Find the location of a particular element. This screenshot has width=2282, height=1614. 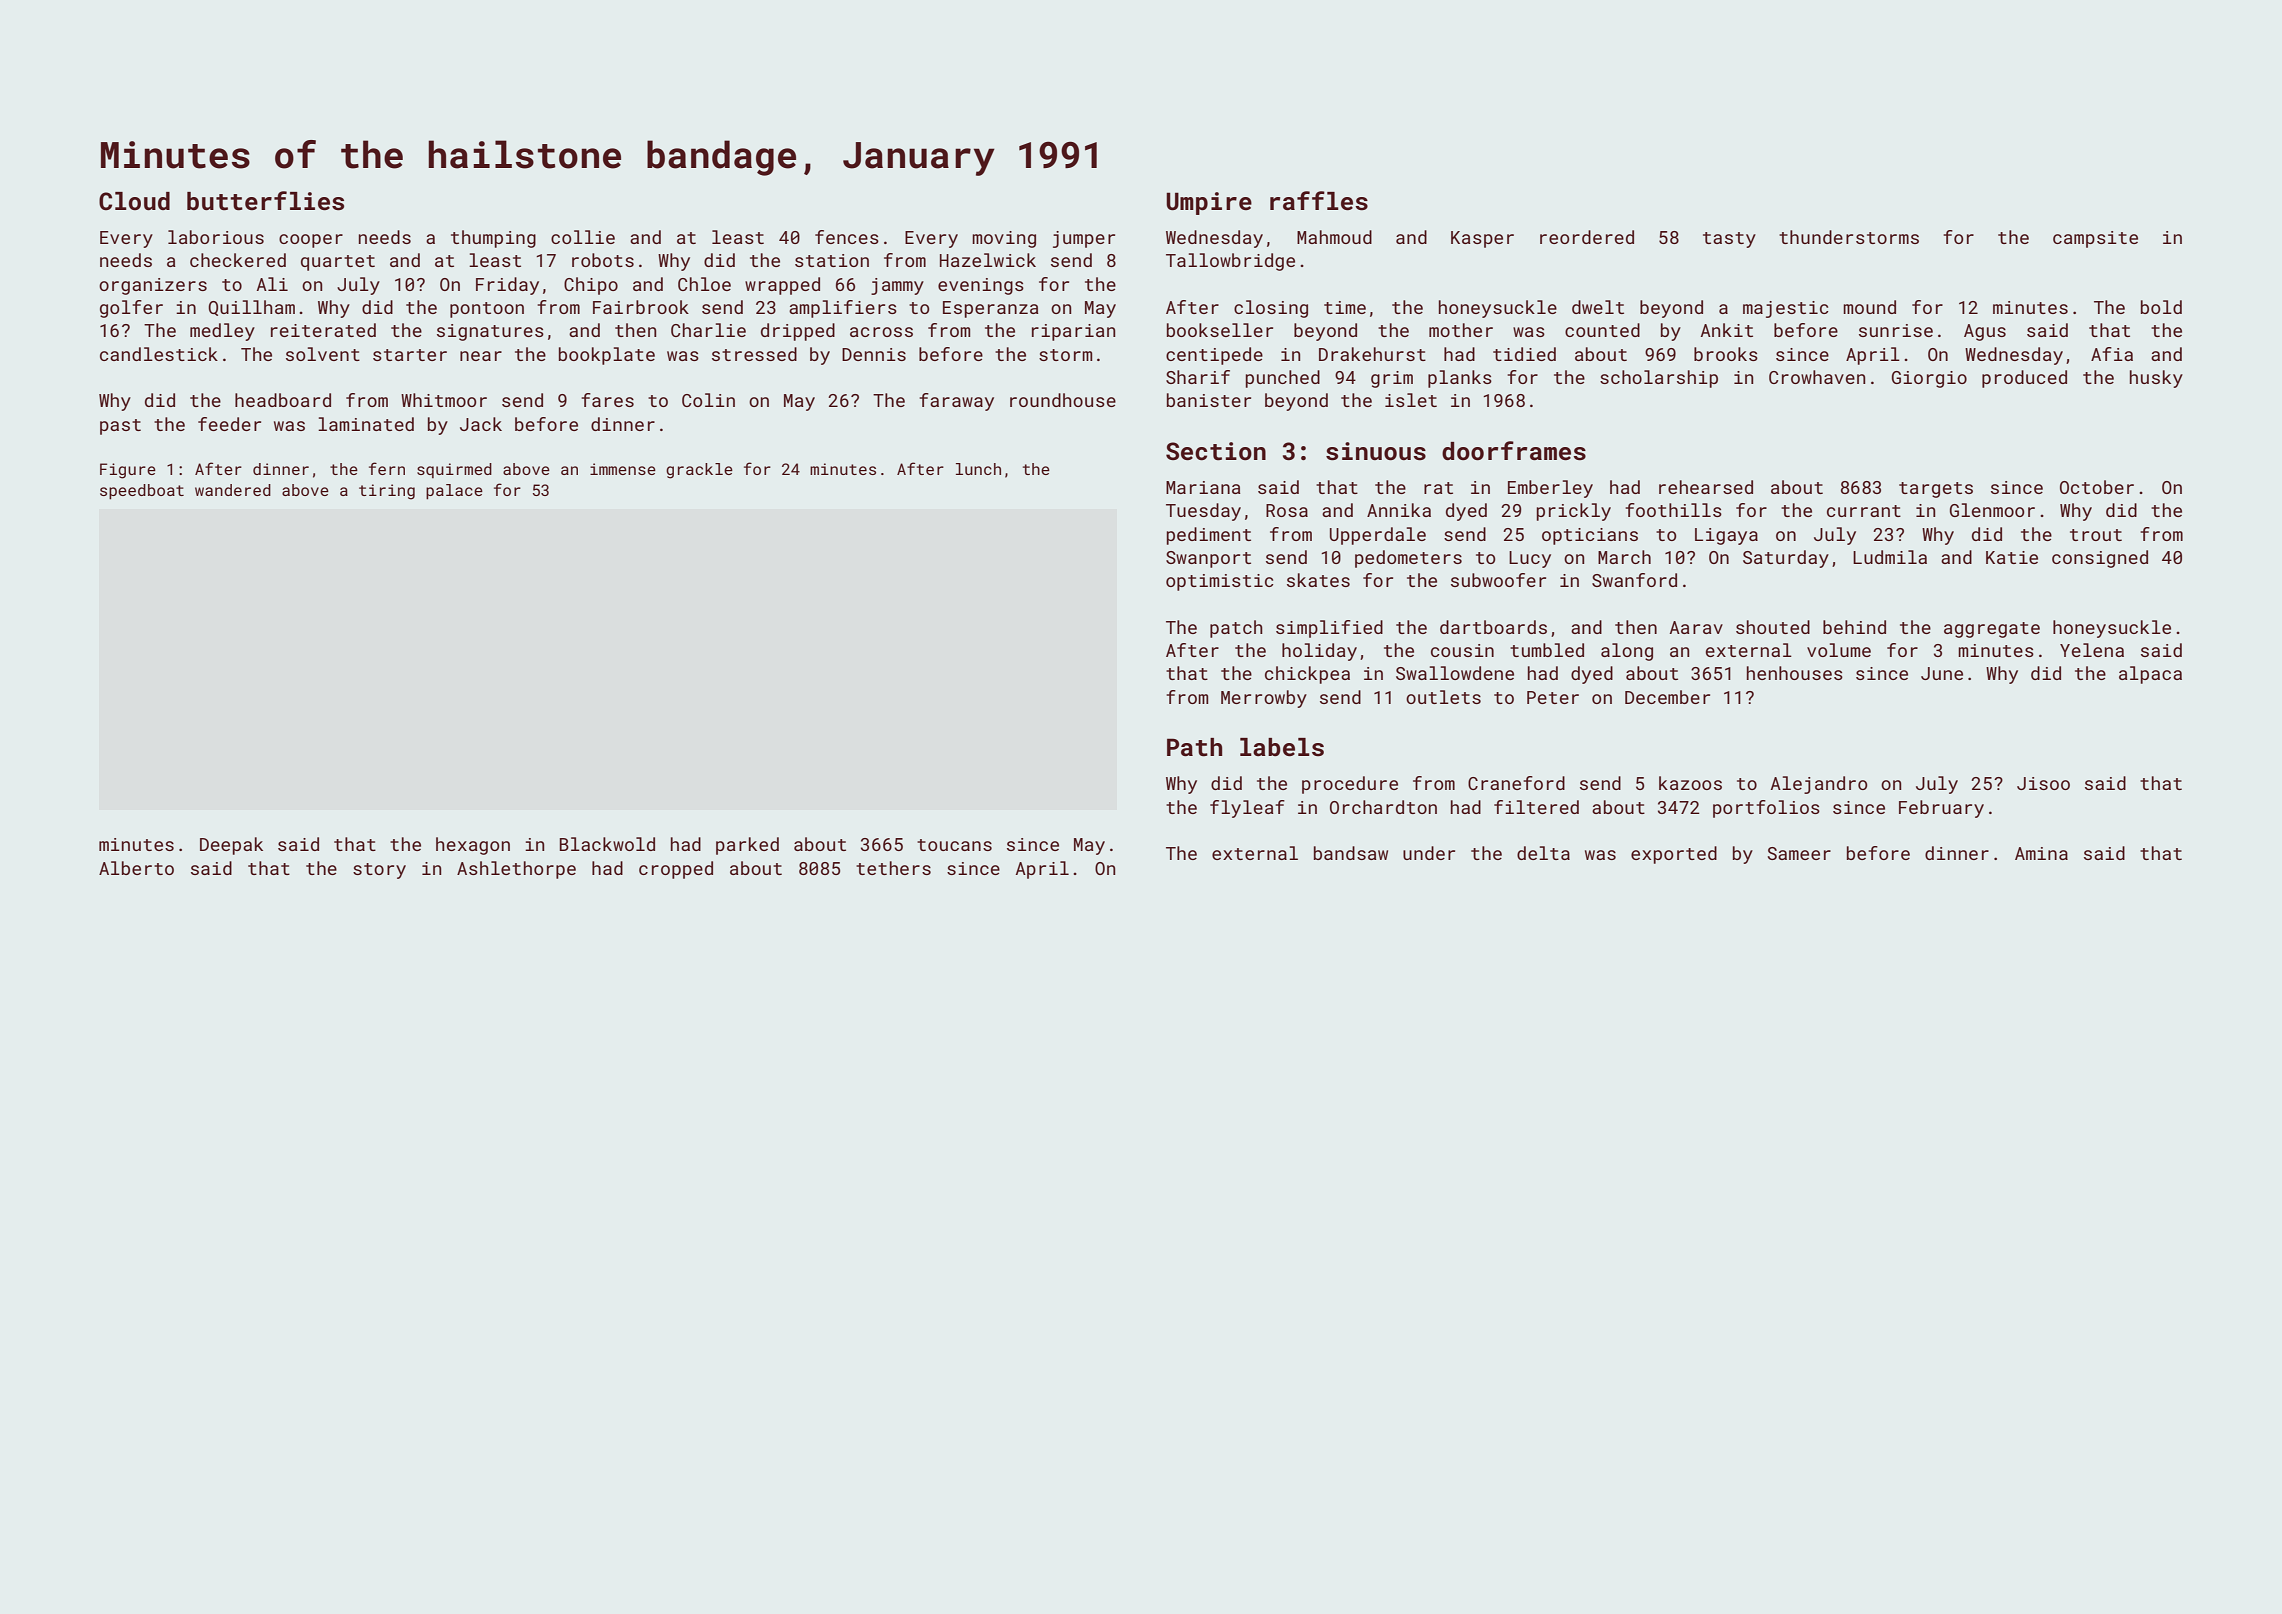

time is located at coordinates (1345, 307).
